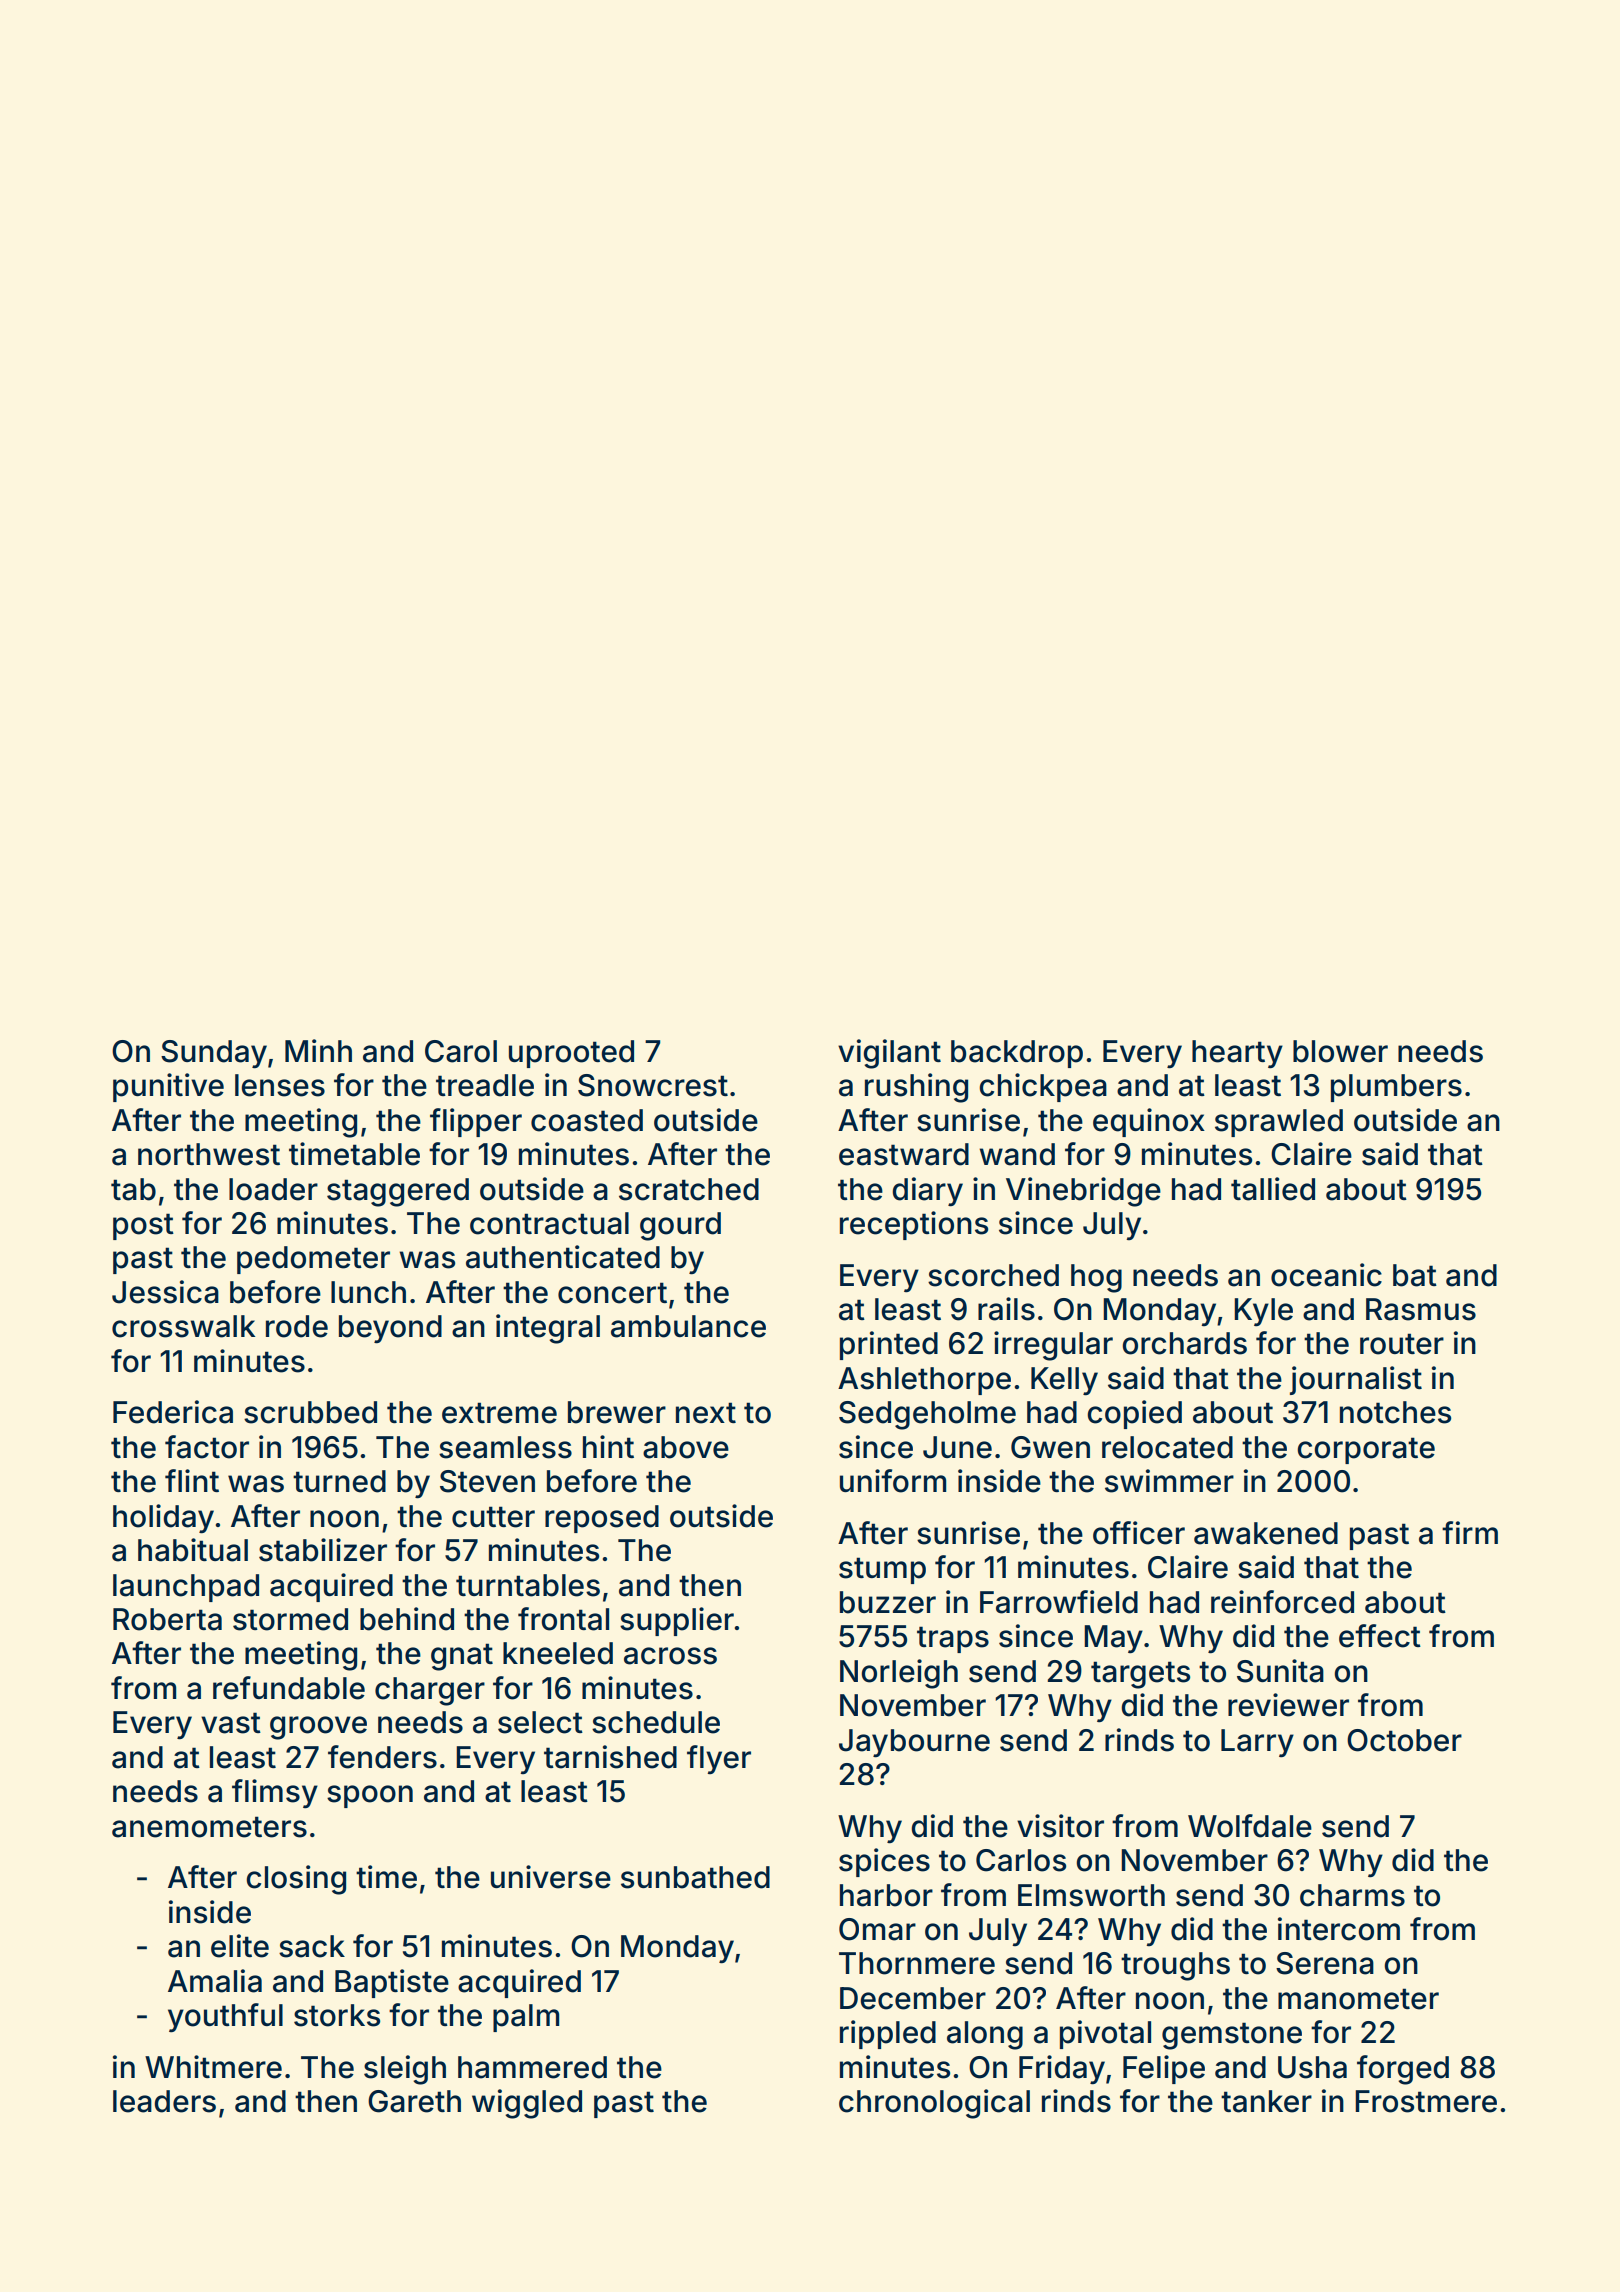 This page has width=1620, height=2292. Describe the element at coordinates (209, 1154) in the page. I see `northwest` at that location.
